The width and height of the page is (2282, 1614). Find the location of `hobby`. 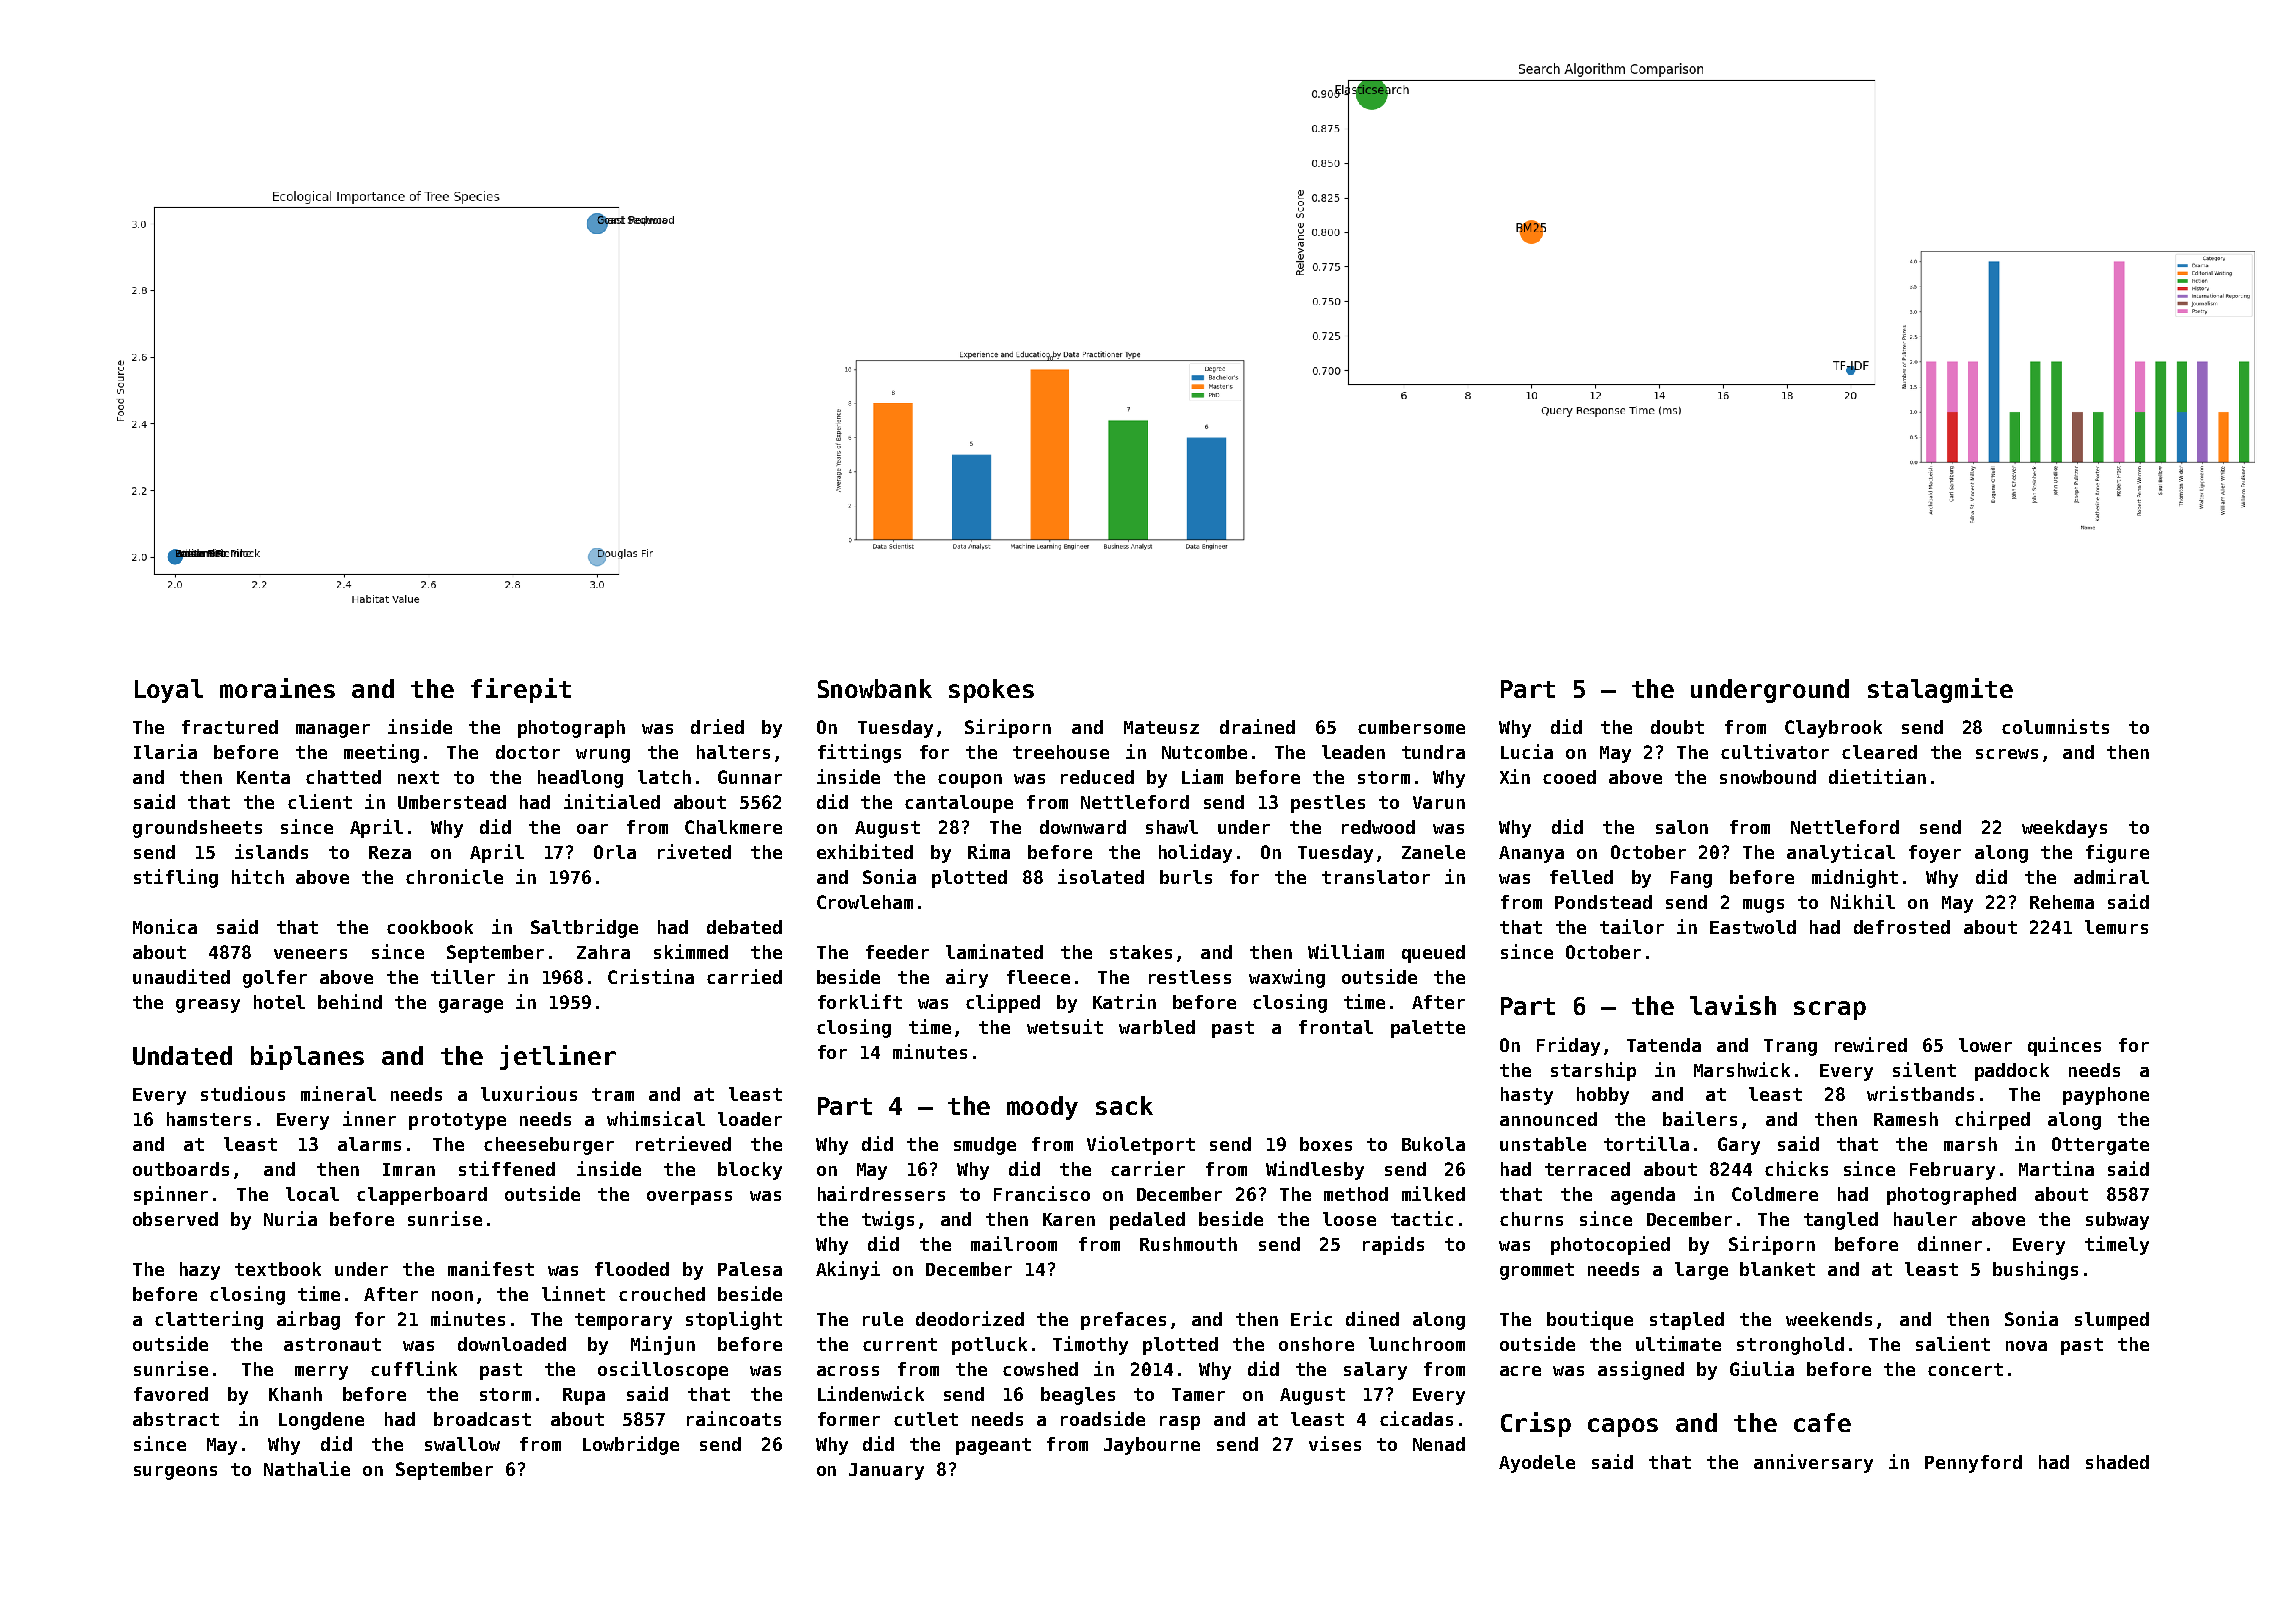

hobby is located at coordinates (1603, 1096).
